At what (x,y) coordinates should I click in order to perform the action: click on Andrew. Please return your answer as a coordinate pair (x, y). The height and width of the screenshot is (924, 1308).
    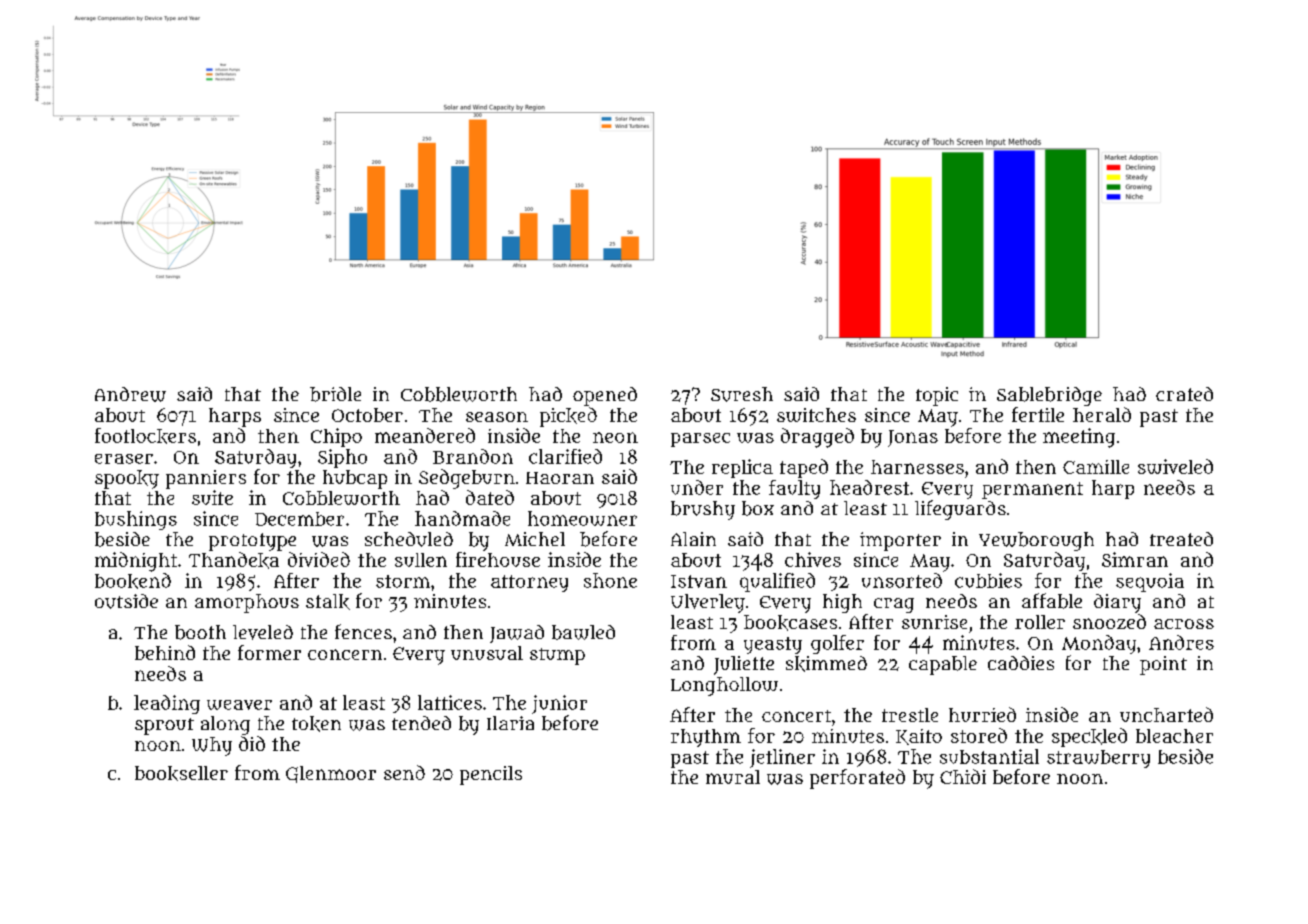
    Looking at the image, I should click on (130, 394).
